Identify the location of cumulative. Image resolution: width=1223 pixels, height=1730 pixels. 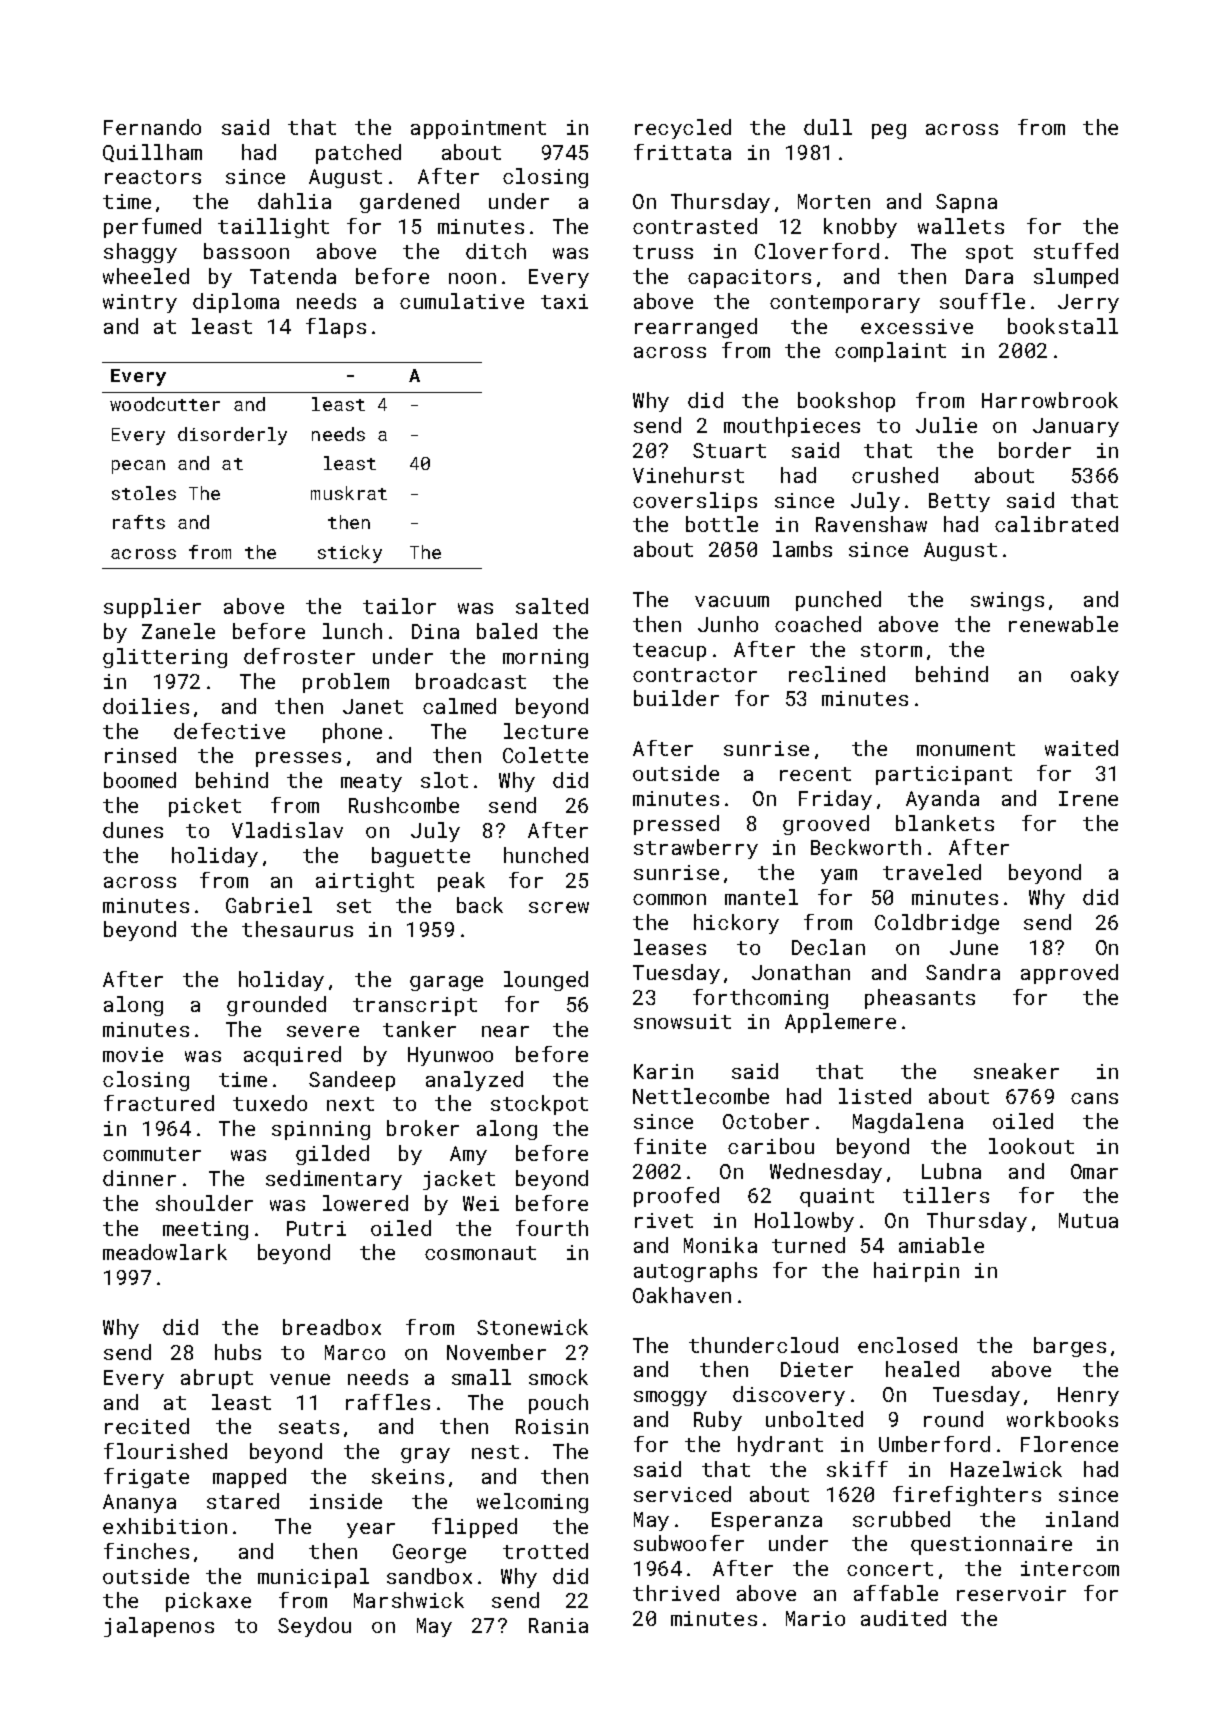
(462, 301).
